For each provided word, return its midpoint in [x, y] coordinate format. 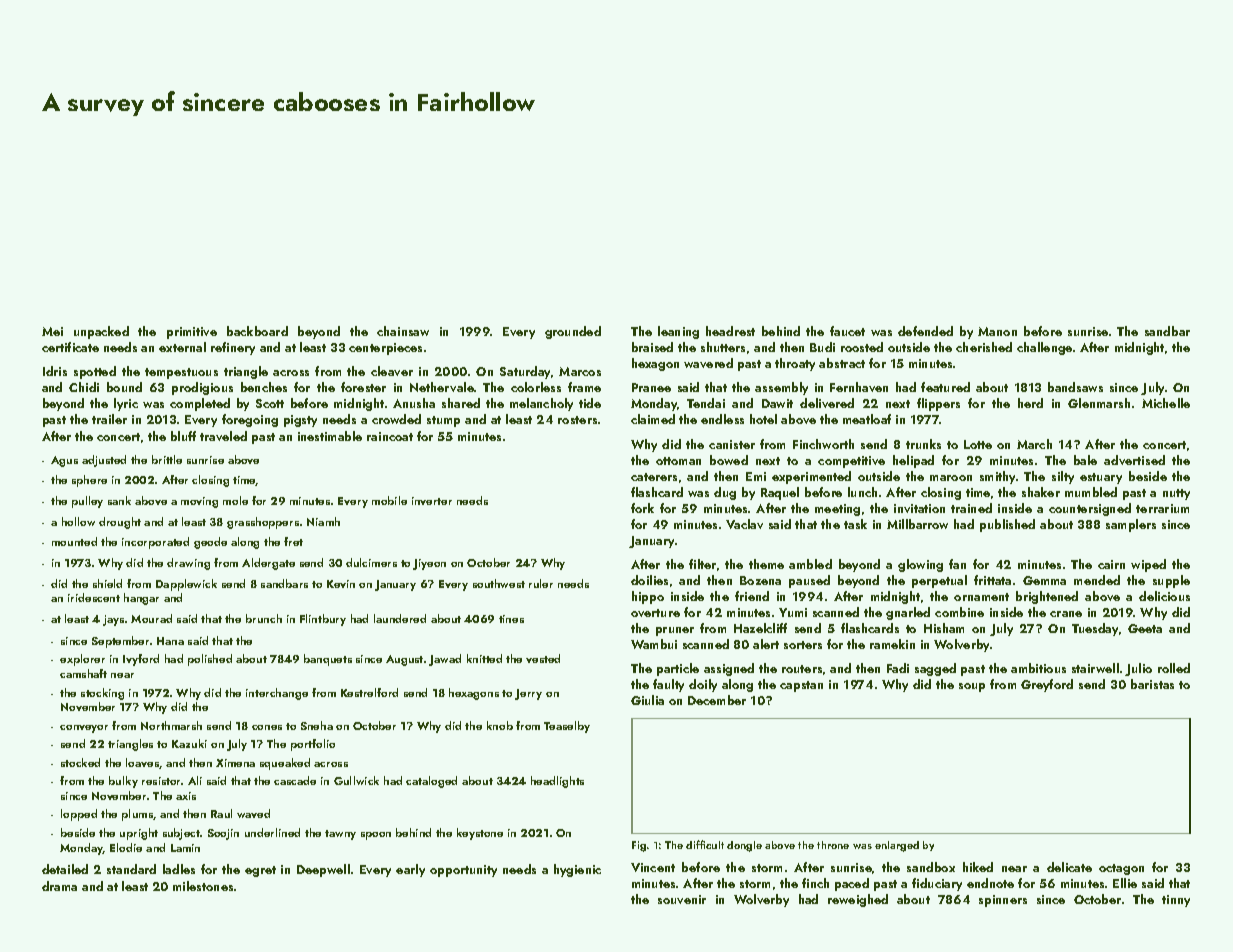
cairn [1111, 564]
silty [1063, 477]
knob [500, 725]
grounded [573, 332]
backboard [257, 331]
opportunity [463, 871]
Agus [64, 461]
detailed [65, 869]
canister [732, 444]
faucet [847, 331]
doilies [649, 580]
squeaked [285, 764]
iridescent [94, 597]
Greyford [1047, 685]
